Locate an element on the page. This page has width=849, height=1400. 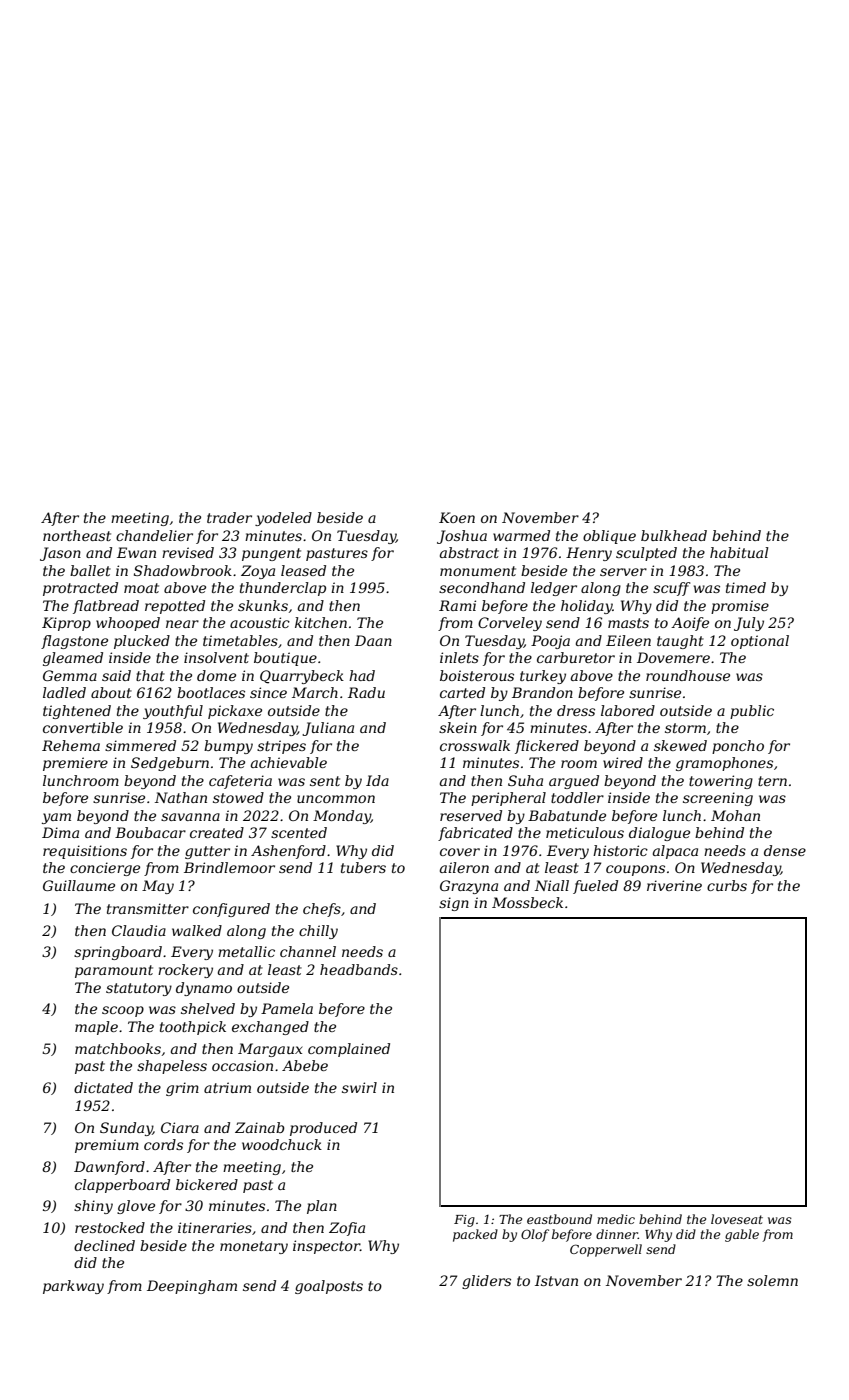
shiny is located at coordinates (93, 1207).
